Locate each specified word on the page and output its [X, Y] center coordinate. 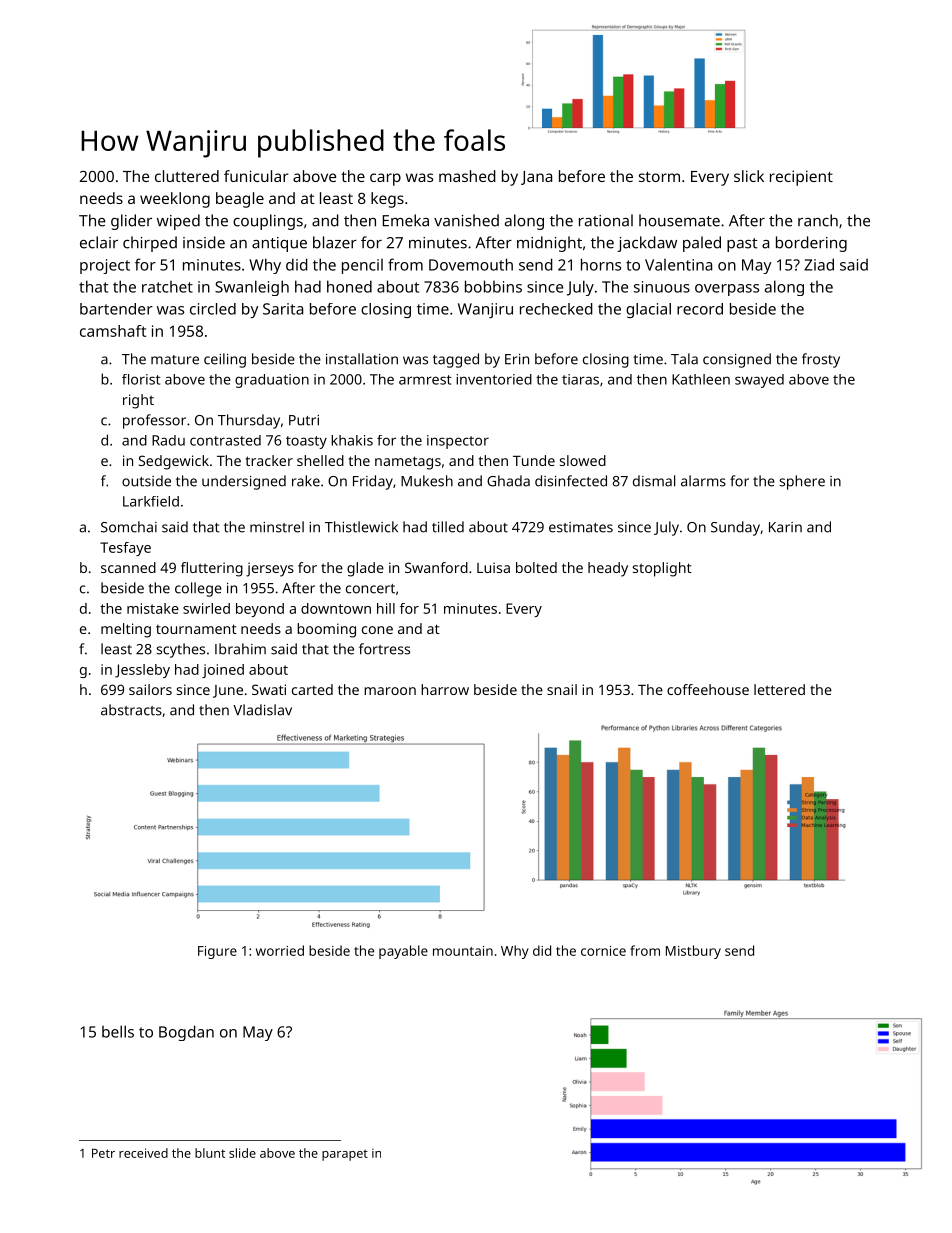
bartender [116, 309]
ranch [818, 220]
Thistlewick [361, 527]
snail [562, 689]
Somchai [129, 527]
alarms [703, 481]
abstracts [131, 710]
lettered [779, 689]
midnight [549, 244]
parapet [345, 1155]
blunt [210, 1153]
